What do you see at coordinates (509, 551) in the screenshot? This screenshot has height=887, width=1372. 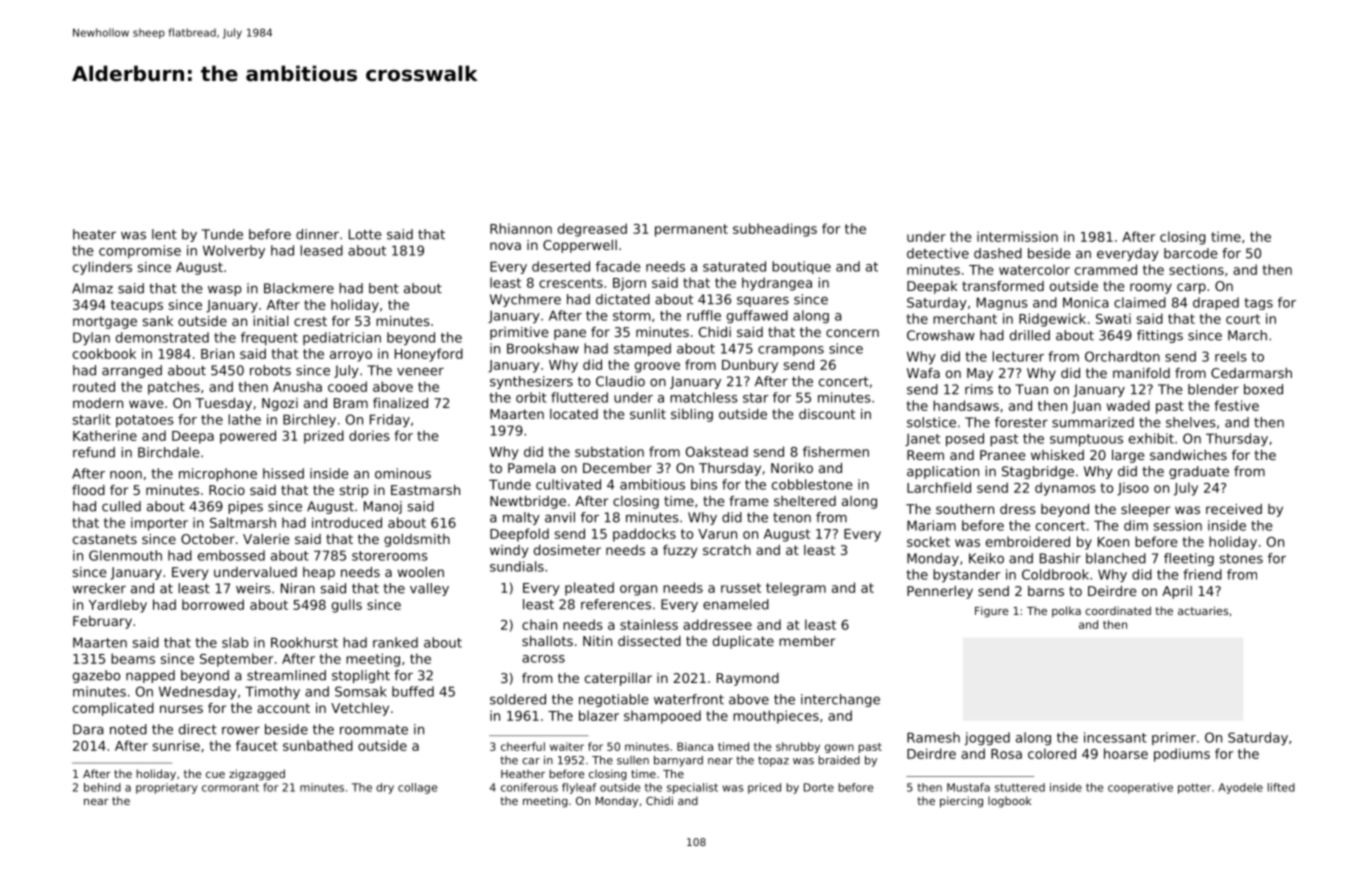 I see `windy` at bounding box center [509, 551].
